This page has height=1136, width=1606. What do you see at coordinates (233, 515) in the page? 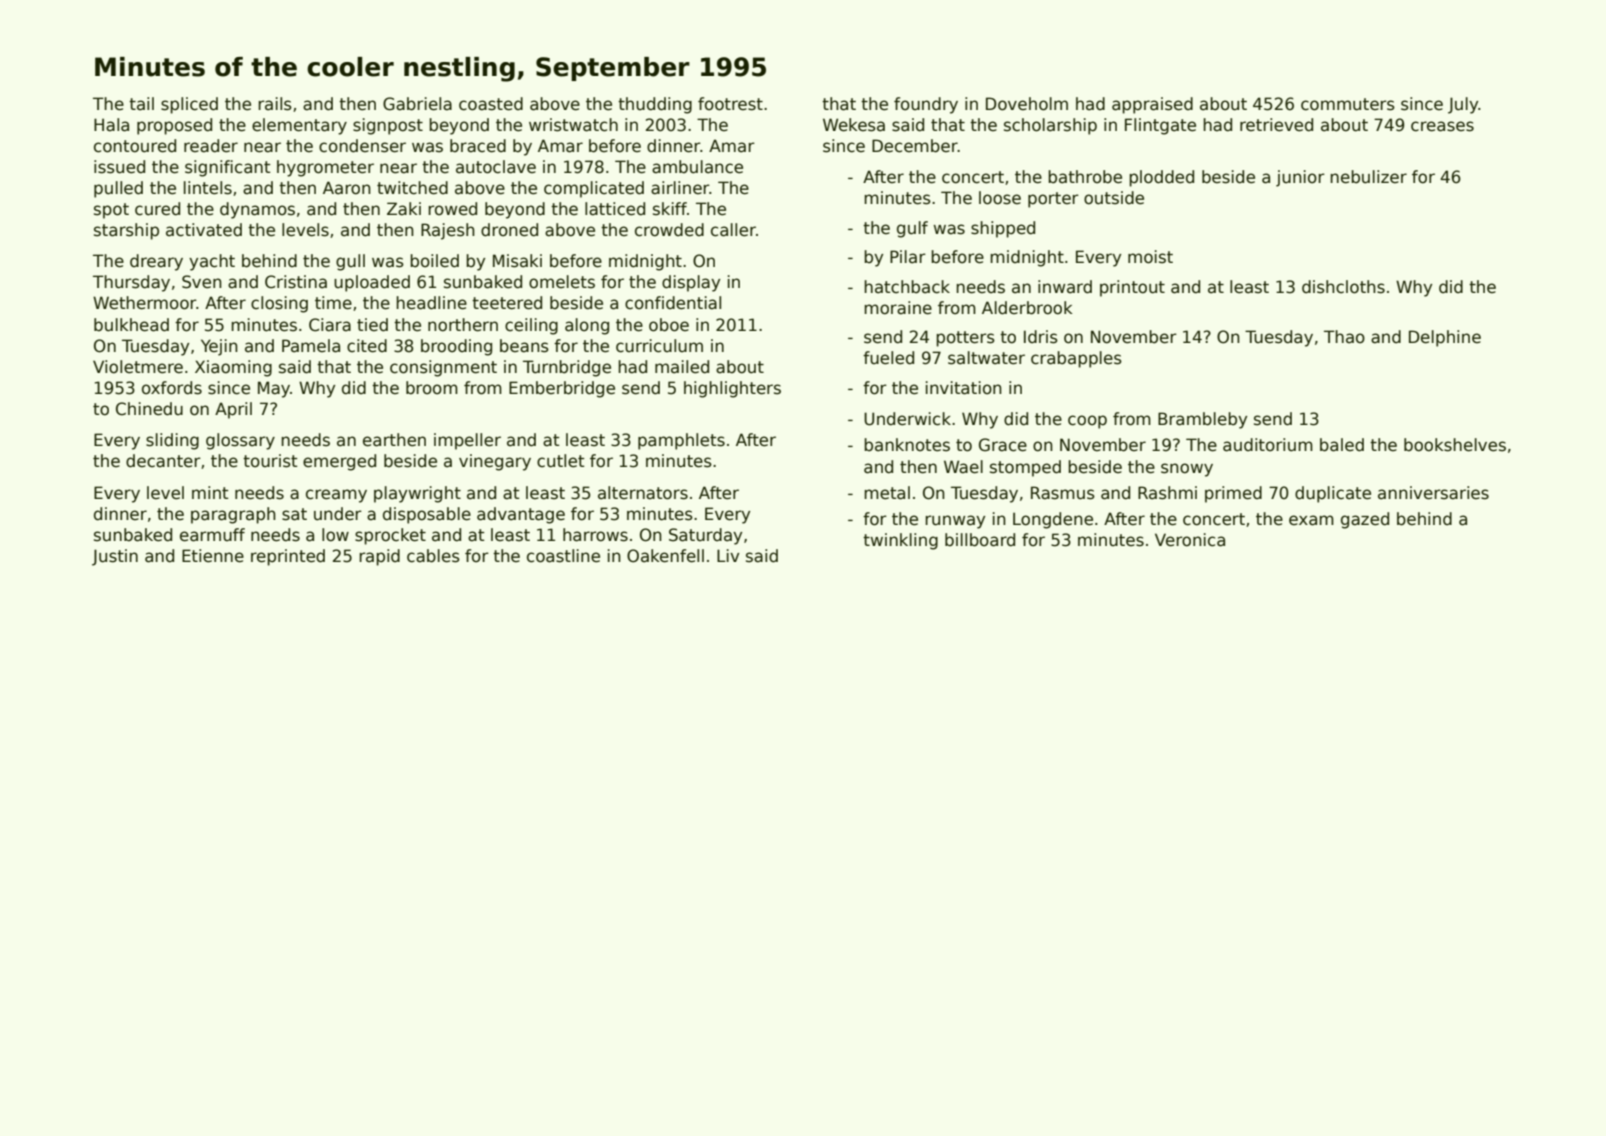
I see `paragraph` at bounding box center [233, 515].
